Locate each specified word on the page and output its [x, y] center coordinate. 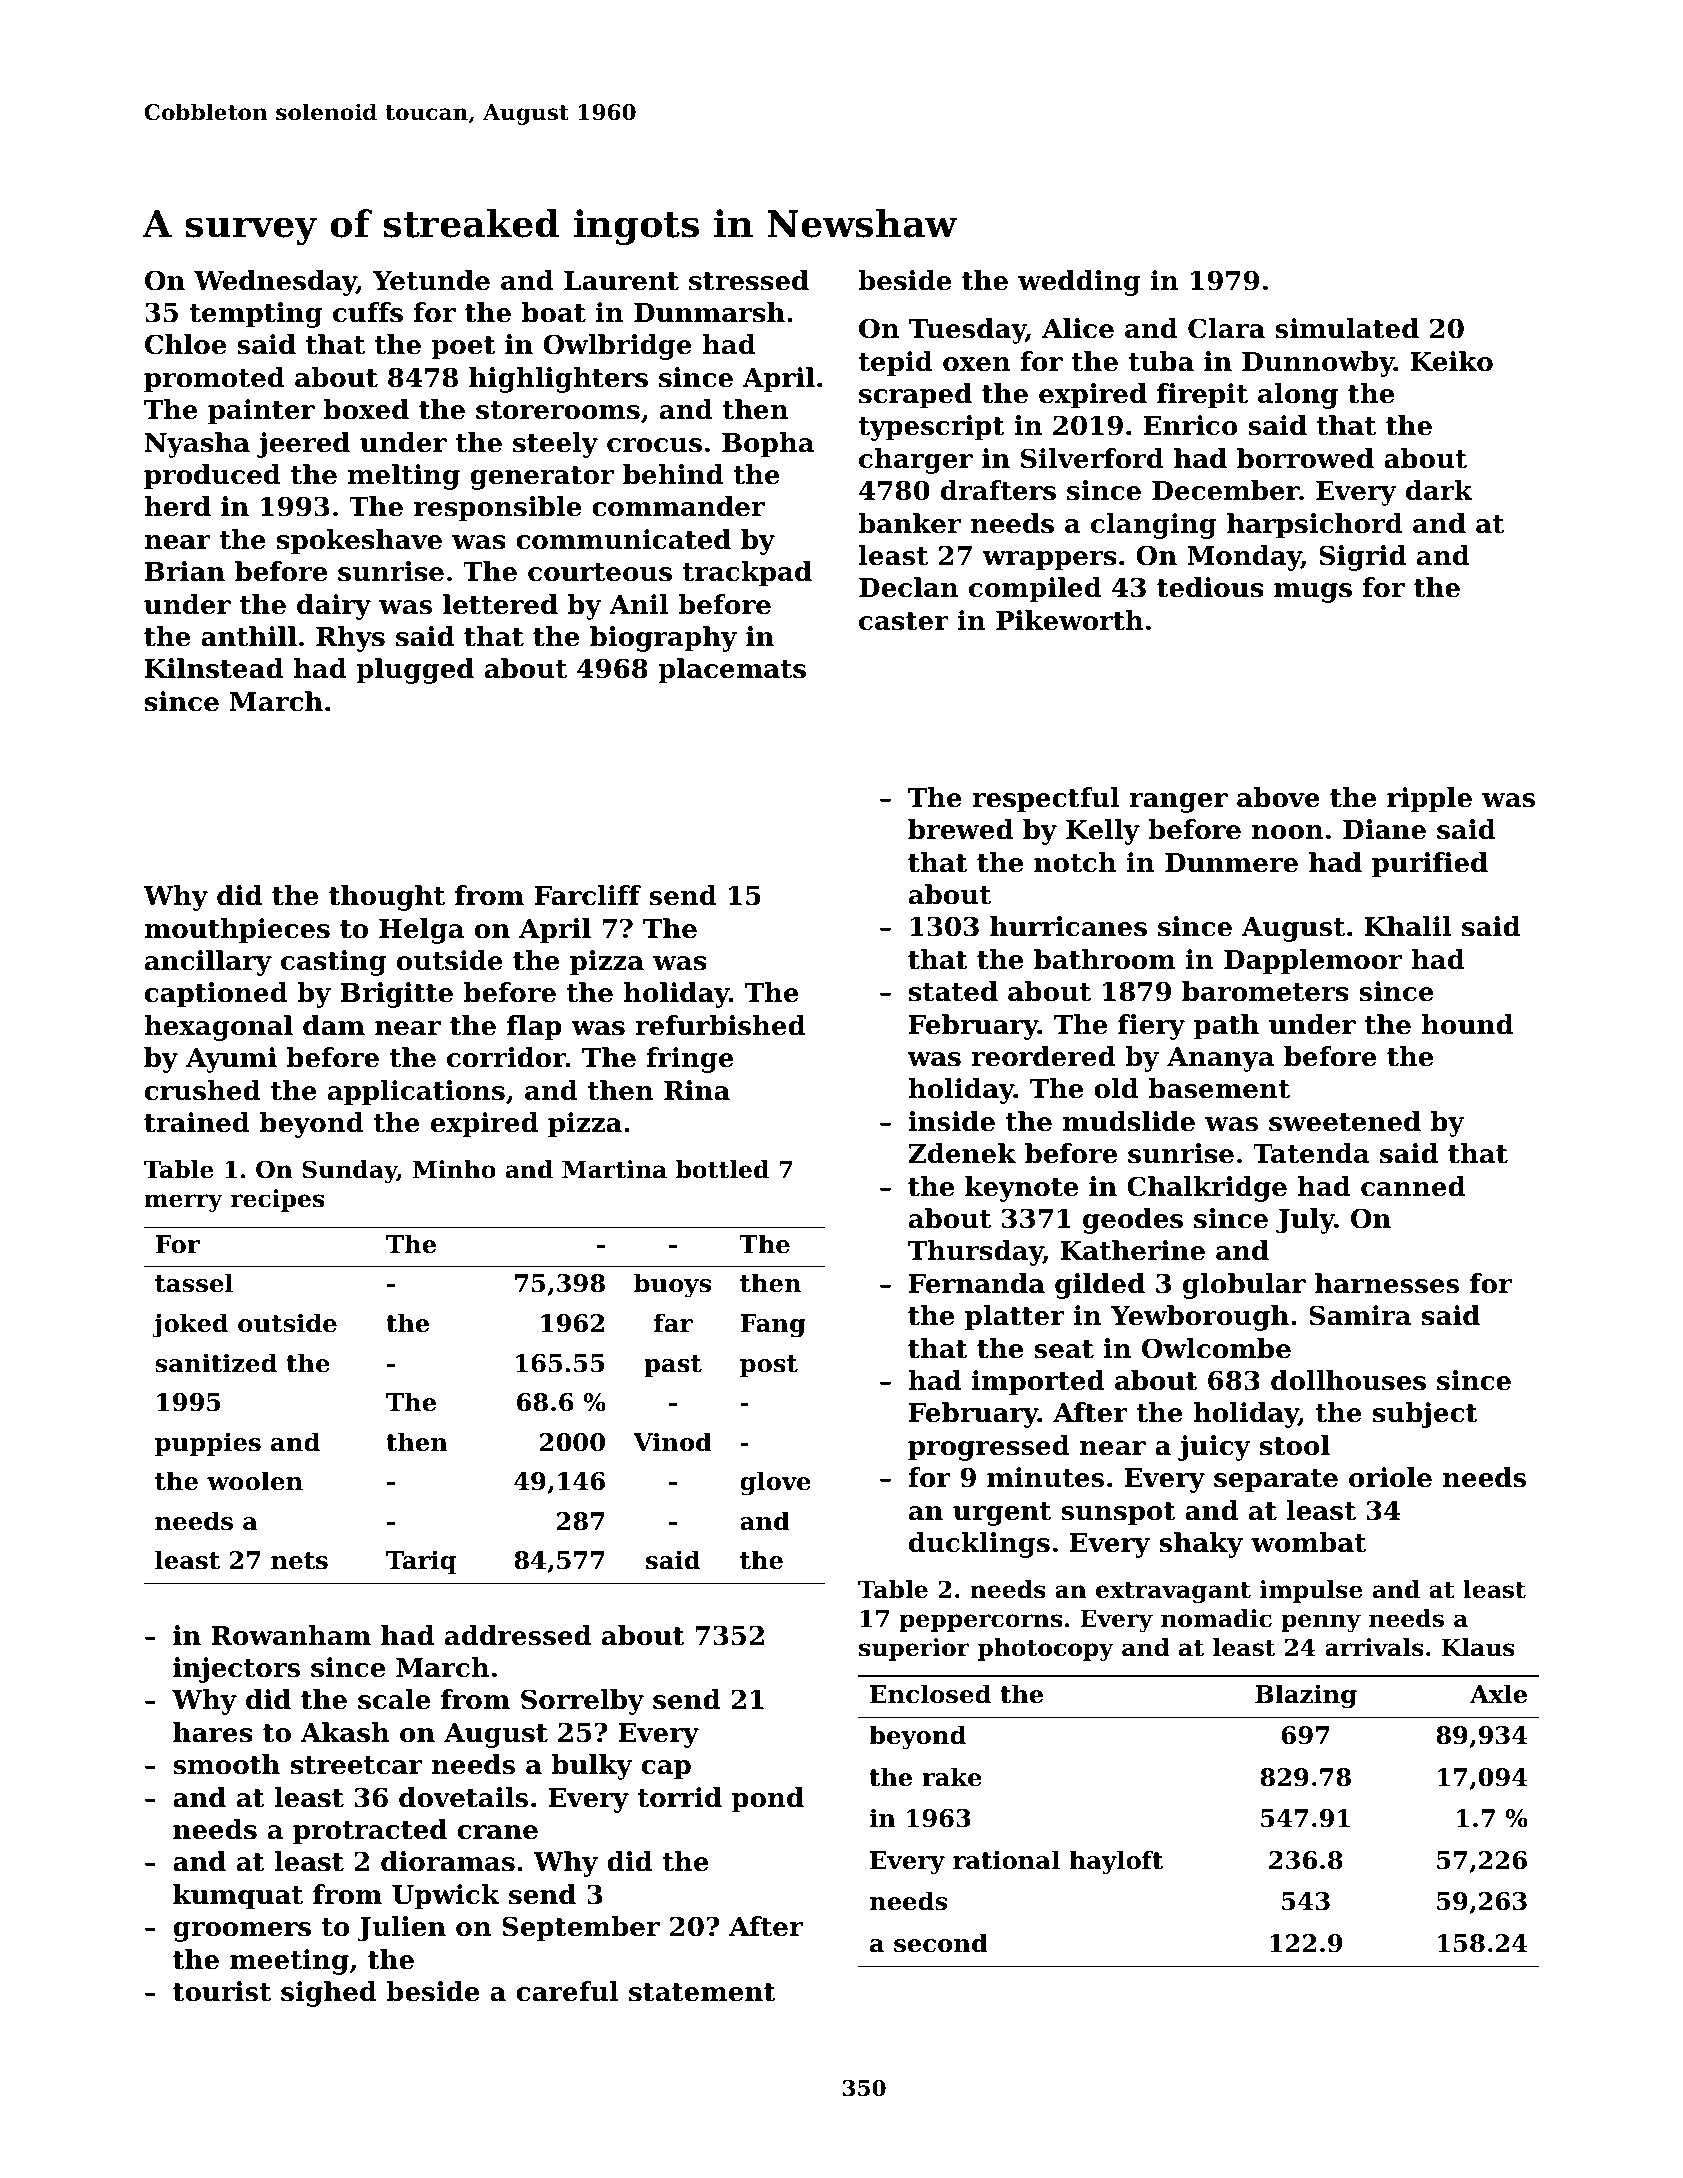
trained [197, 1122]
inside [951, 1121]
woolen [255, 1481]
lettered [500, 604]
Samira [1360, 1315]
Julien [401, 1929]
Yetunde [431, 280]
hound [1467, 1024]
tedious [1210, 587]
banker [909, 523]
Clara [1226, 328]
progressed [989, 1448]
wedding [1079, 283]
